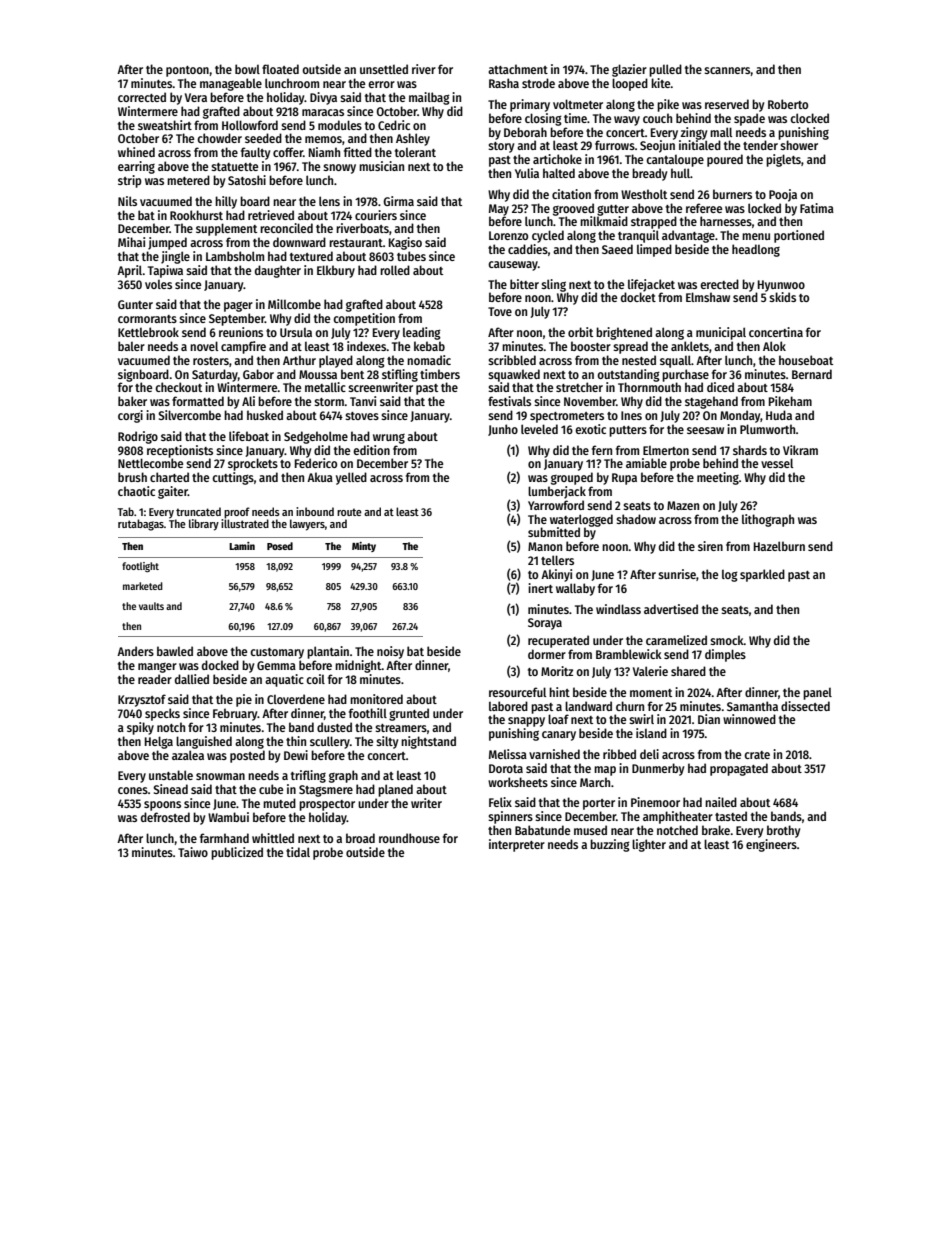 Image resolution: width=952 pixels, height=1233 pixels. What do you see at coordinates (142, 97) in the page?
I see `corrected` at bounding box center [142, 97].
